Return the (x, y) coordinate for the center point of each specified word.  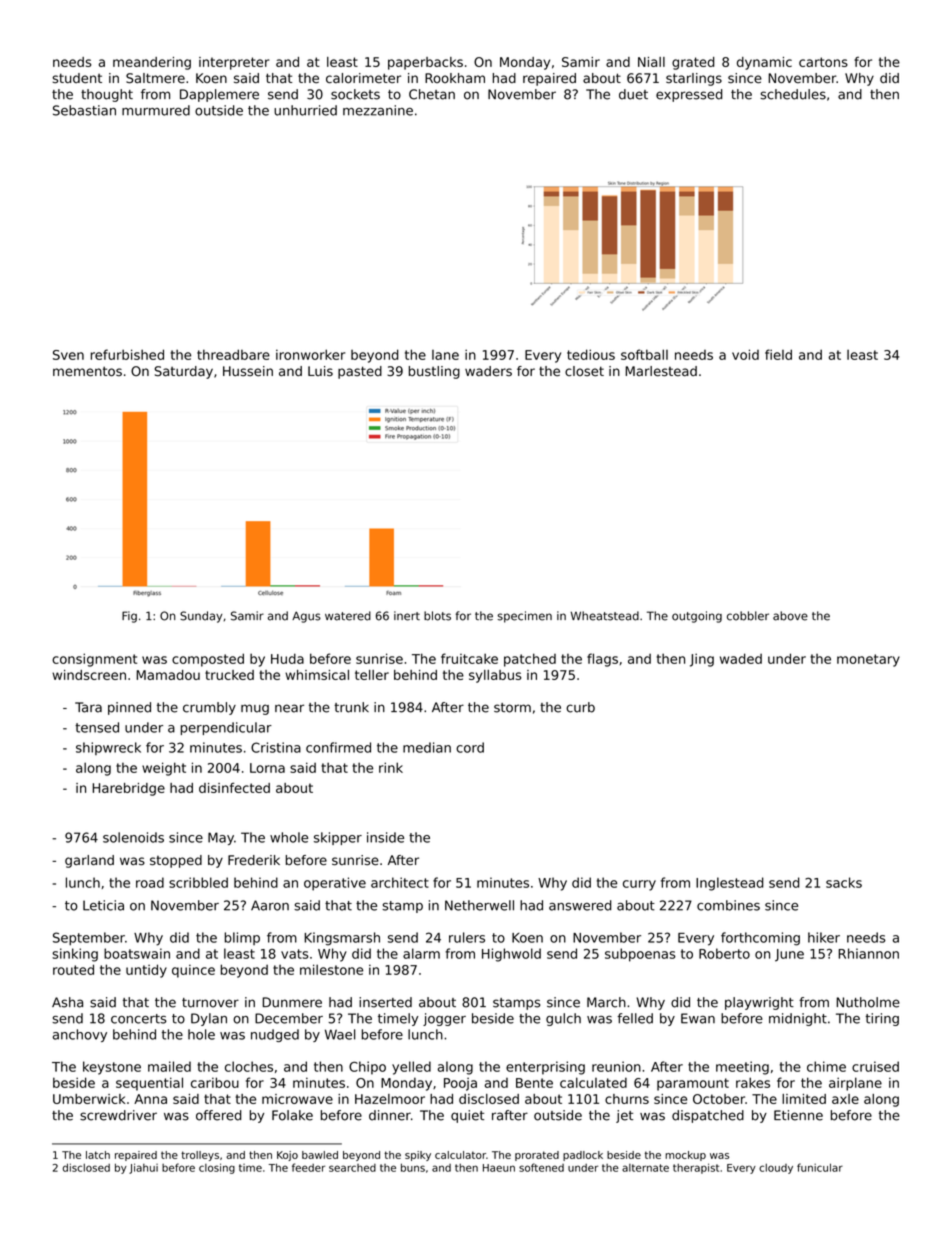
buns (413, 1167)
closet (584, 371)
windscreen (89, 675)
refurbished (127, 354)
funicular (820, 1167)
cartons (823, 62)
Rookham (455, 78)
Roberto (724, 953)
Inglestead (730, 884)
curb (580, 707)
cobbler (748, 616)
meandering (152, 63)
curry (639, 885)
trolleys (200, 1156)
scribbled (198, 882)
